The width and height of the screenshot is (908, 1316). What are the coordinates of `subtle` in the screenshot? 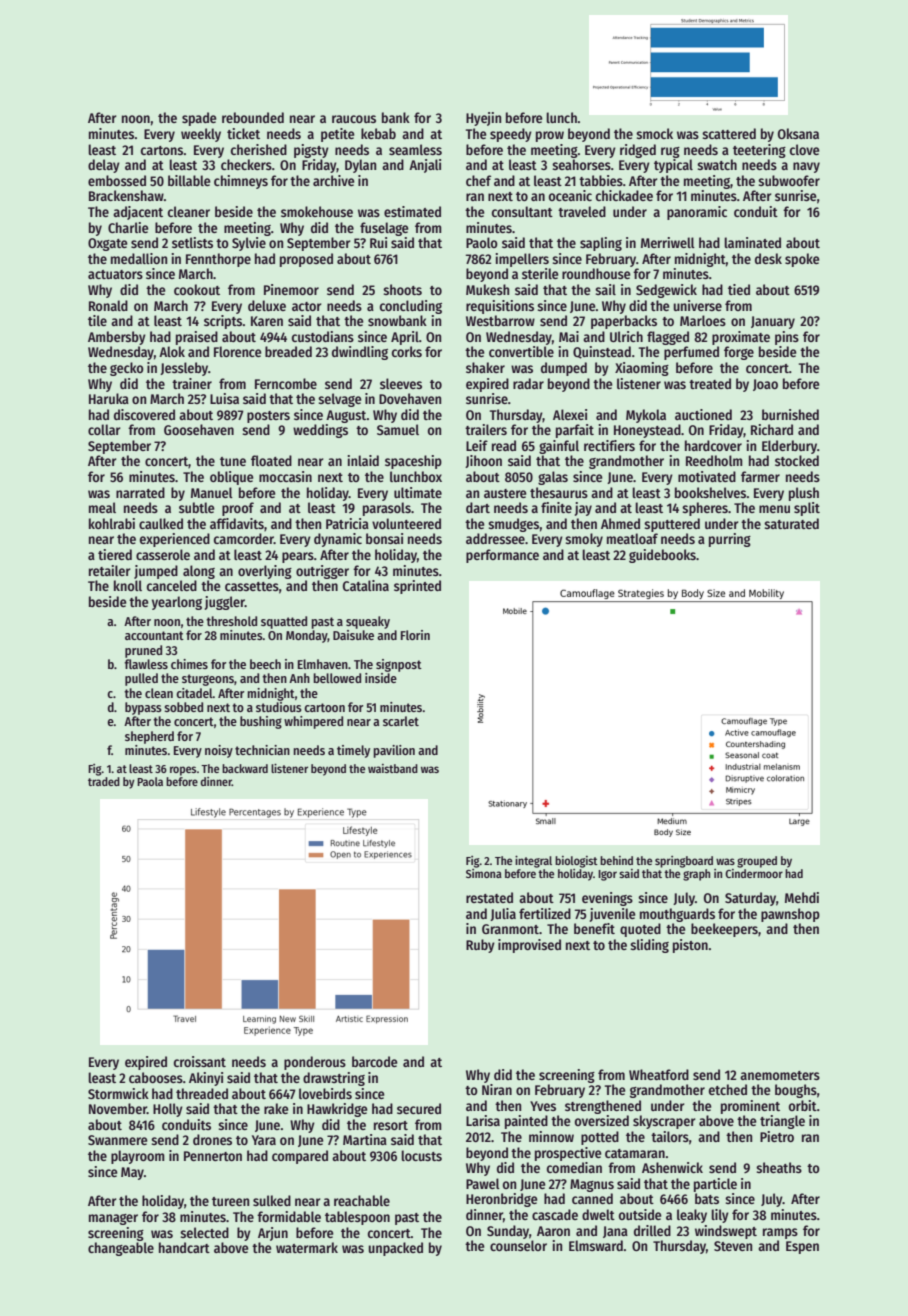 It's located at (197, 507).
